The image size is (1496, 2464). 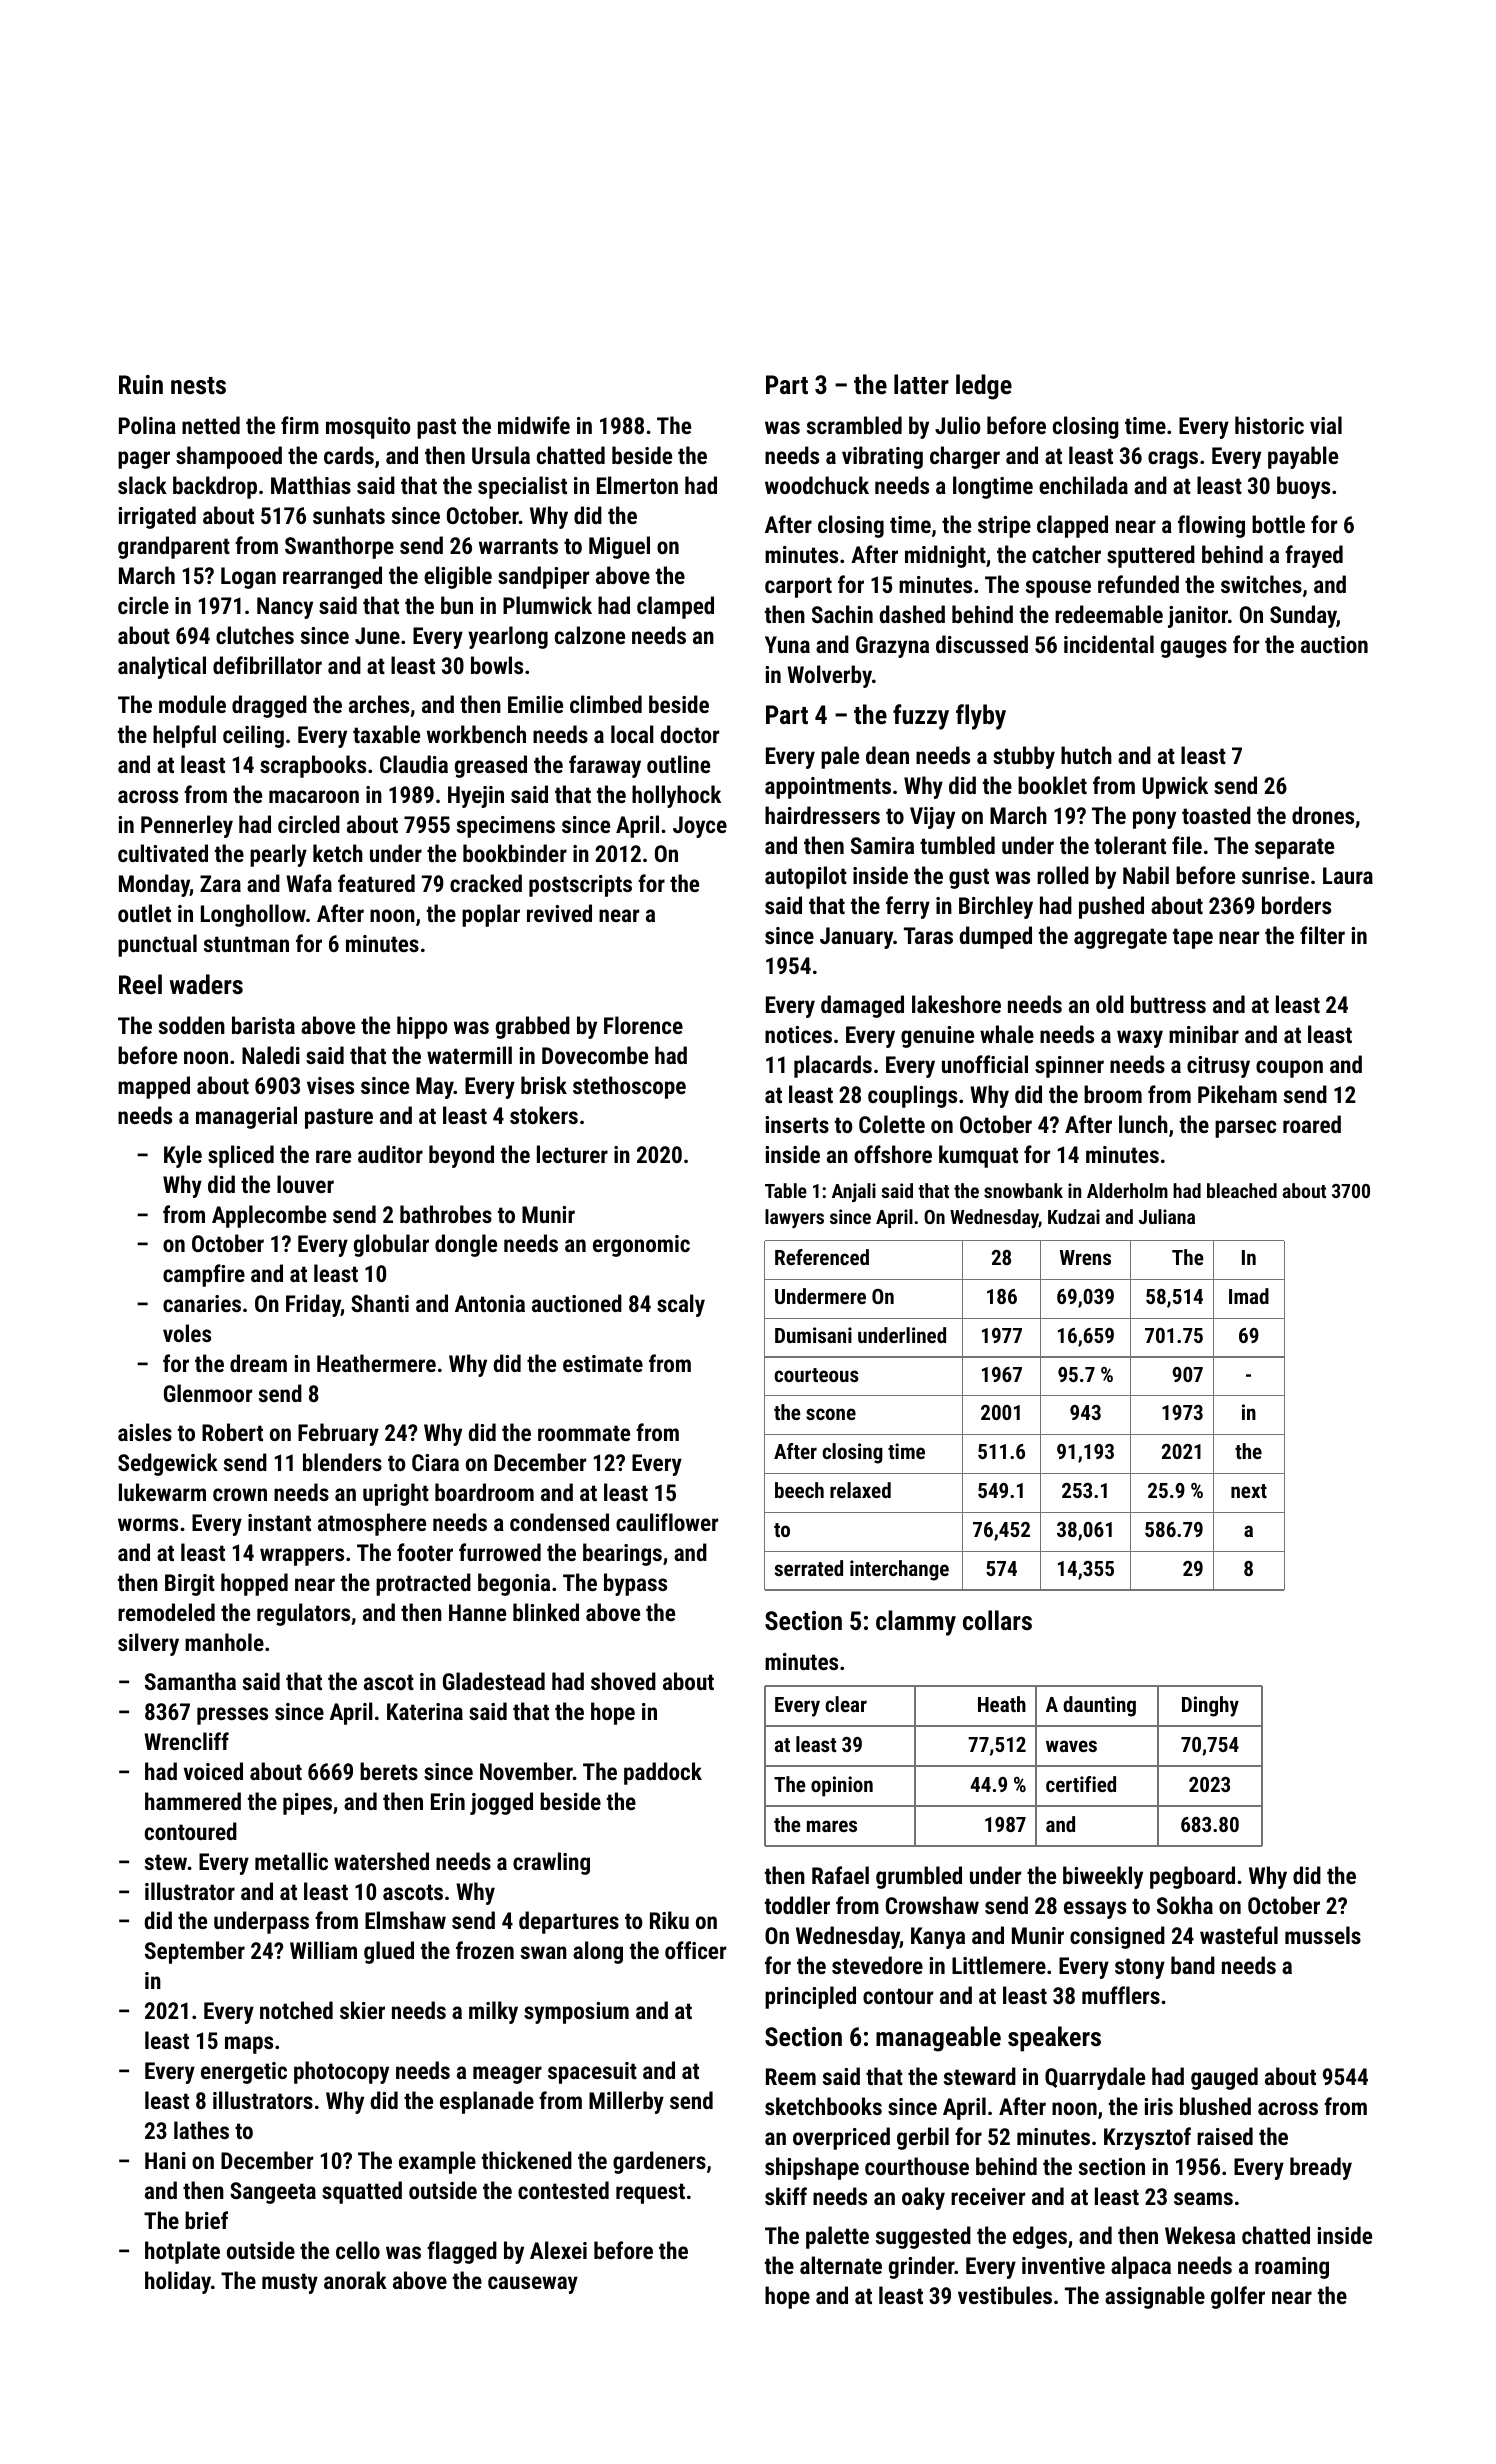 What do you see at coordinates (332, 577) in the document?
I see `rearranged` at bounding box center [332, 577].
